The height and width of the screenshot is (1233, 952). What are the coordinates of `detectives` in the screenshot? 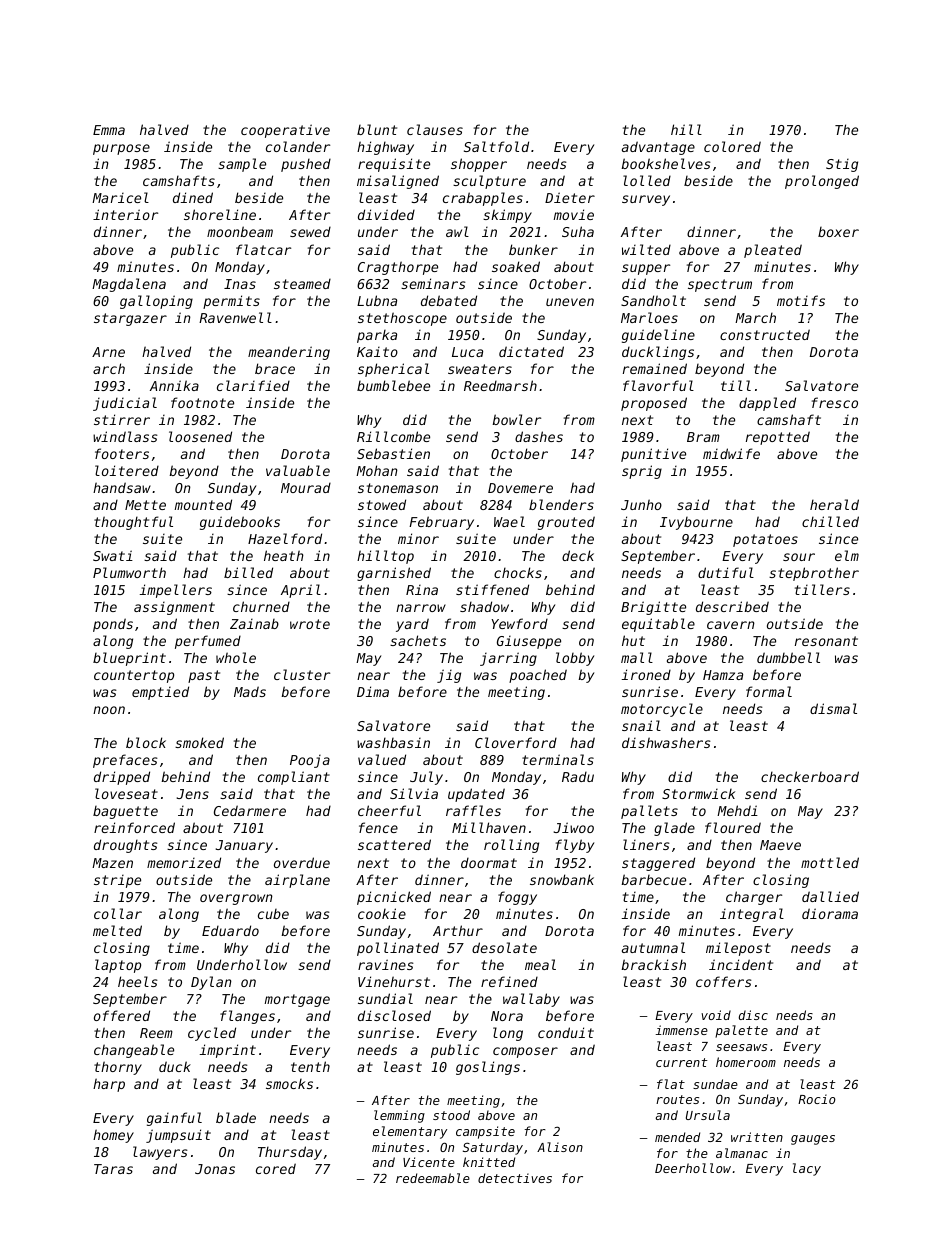 It's located at (515, 1178).
